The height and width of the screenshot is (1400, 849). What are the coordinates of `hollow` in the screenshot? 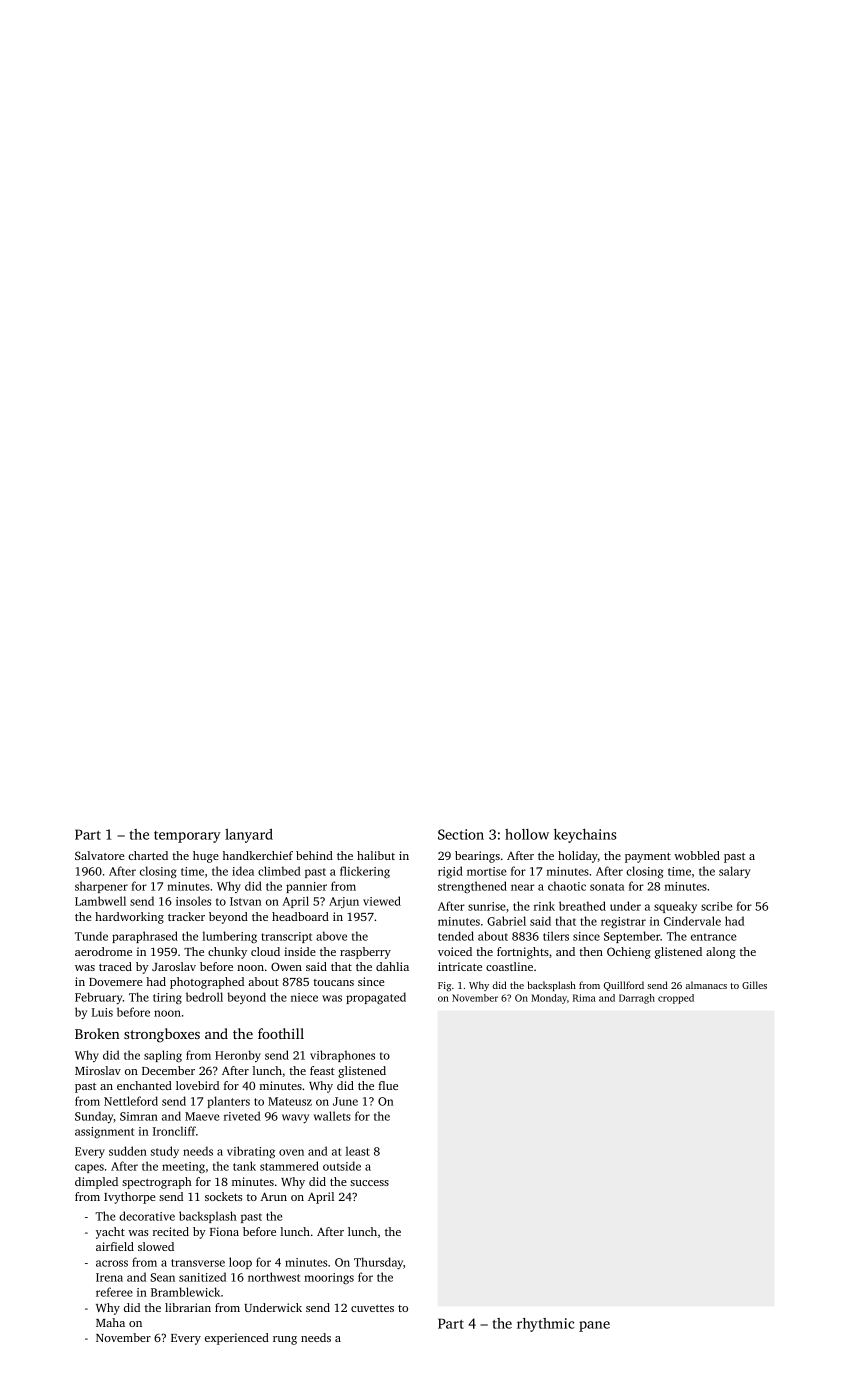 It's located at (527, 834).
